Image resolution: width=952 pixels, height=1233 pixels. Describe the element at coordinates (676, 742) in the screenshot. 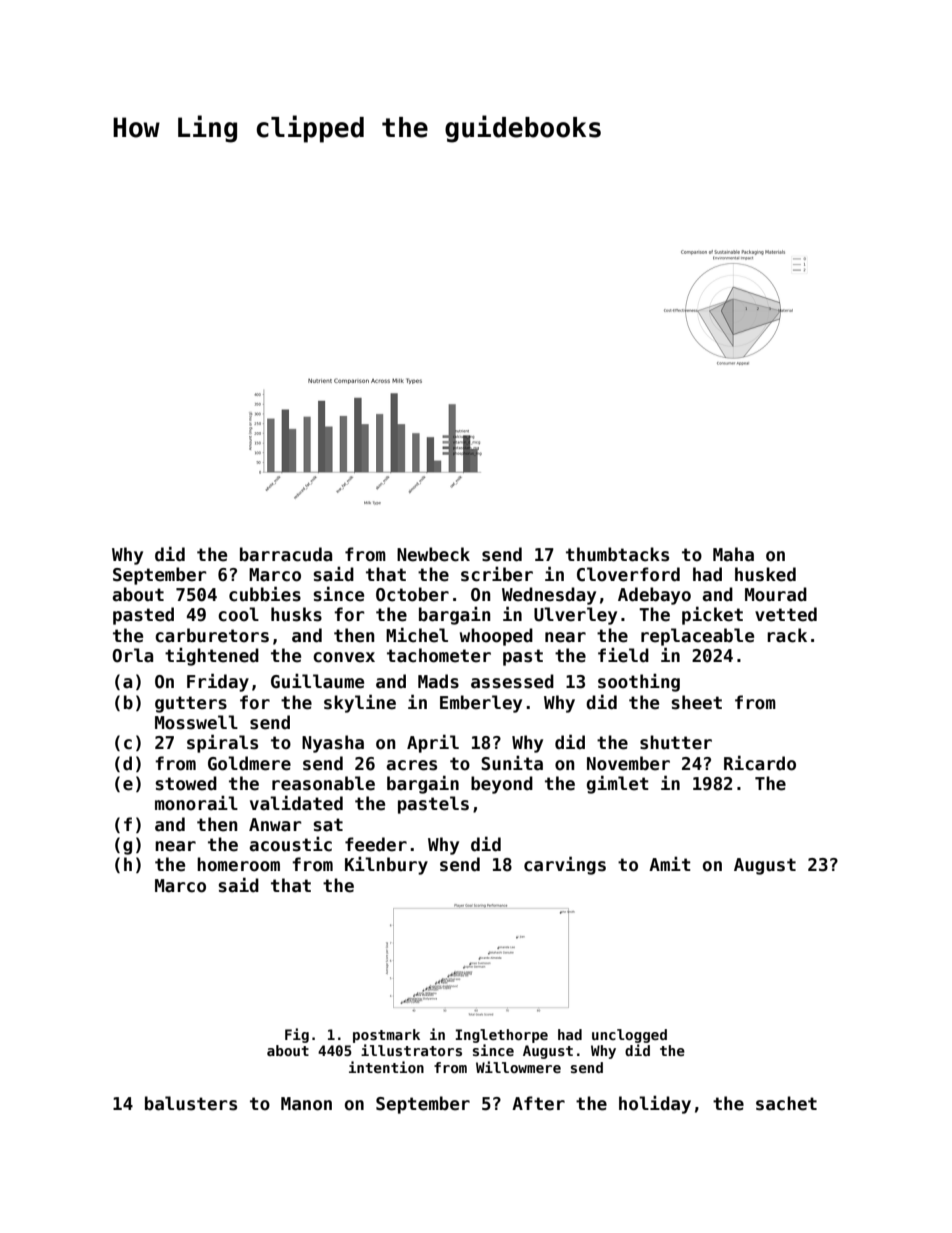

I see `shutter` at that location.
